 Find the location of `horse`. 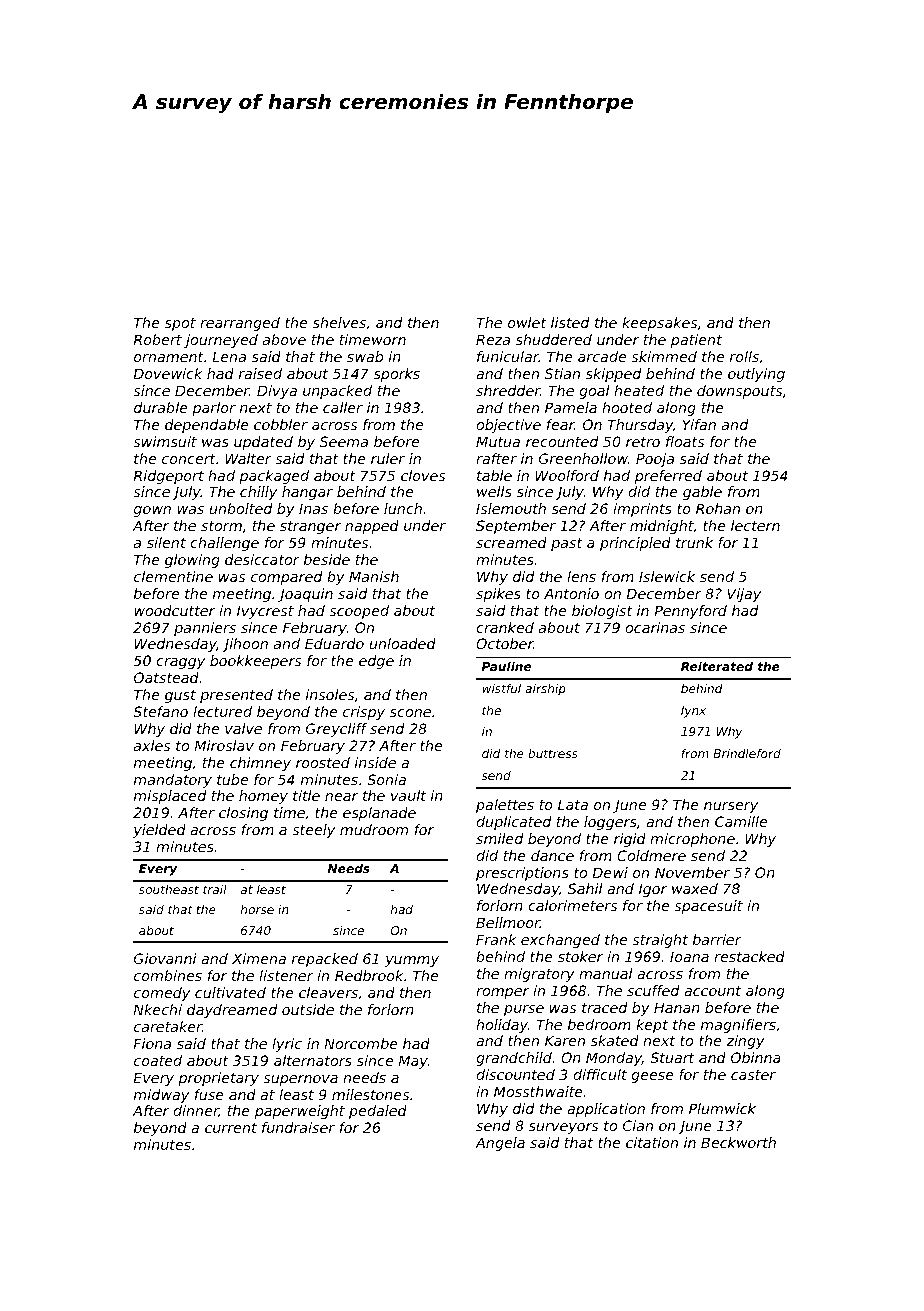

horse is located at coordinates (257, 909).
